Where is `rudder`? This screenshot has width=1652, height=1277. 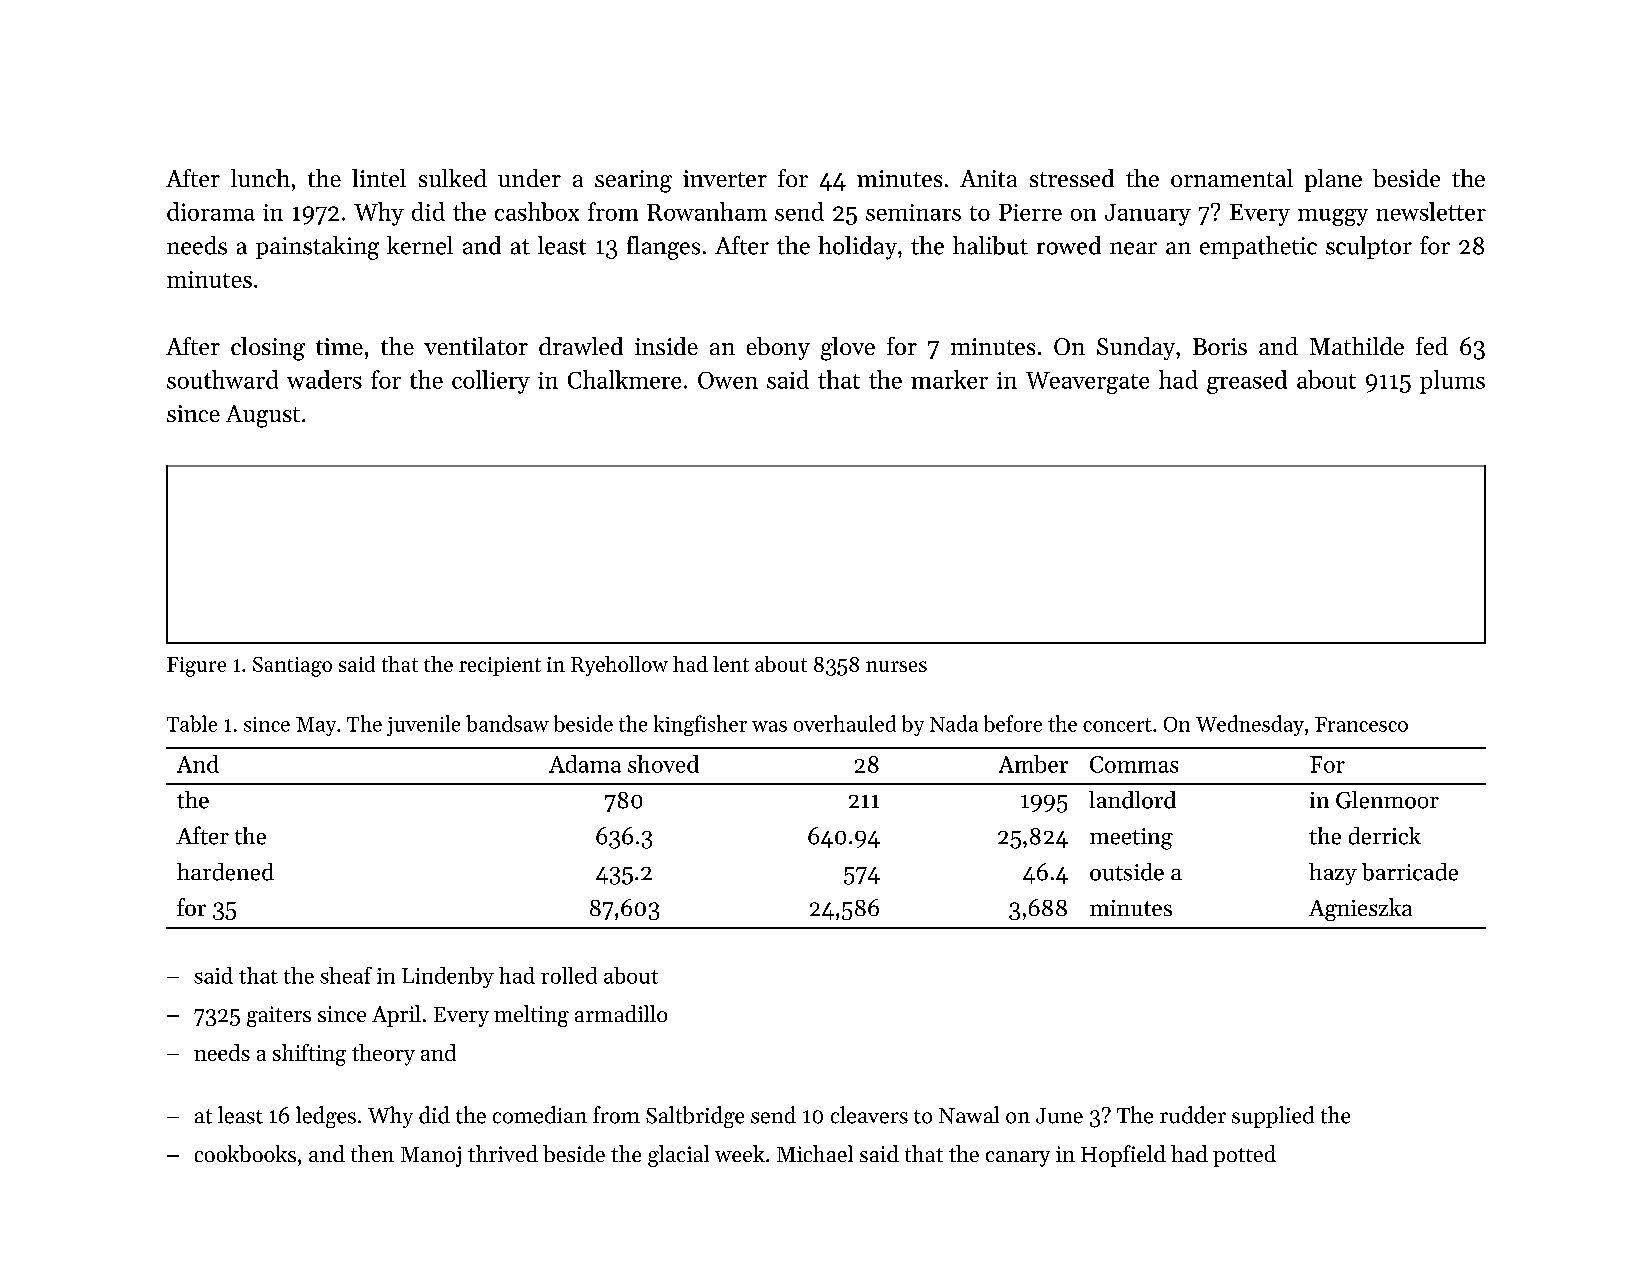
rudder is located at coordinates (1193, 1115).
